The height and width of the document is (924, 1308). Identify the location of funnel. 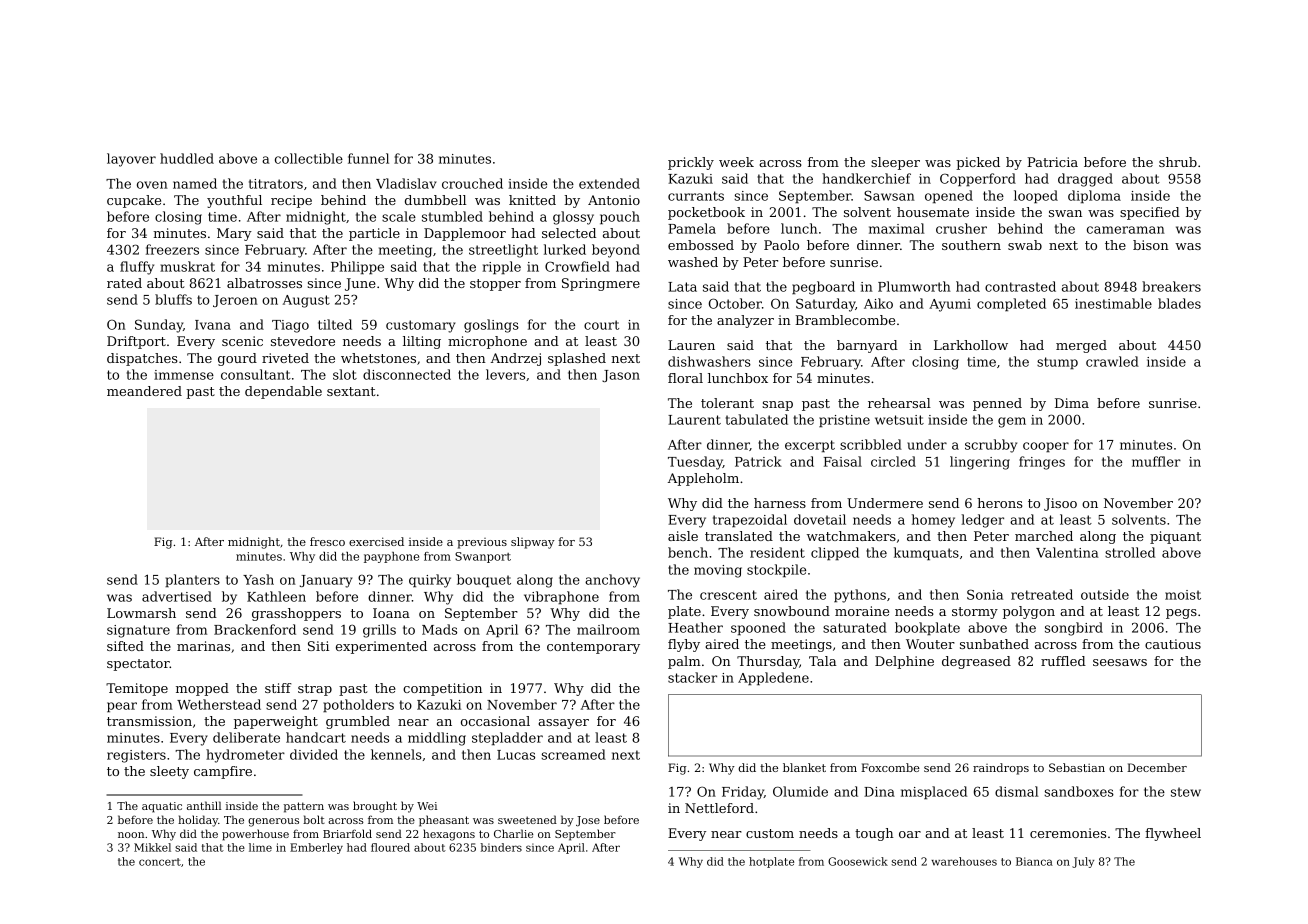
(368, 158).
